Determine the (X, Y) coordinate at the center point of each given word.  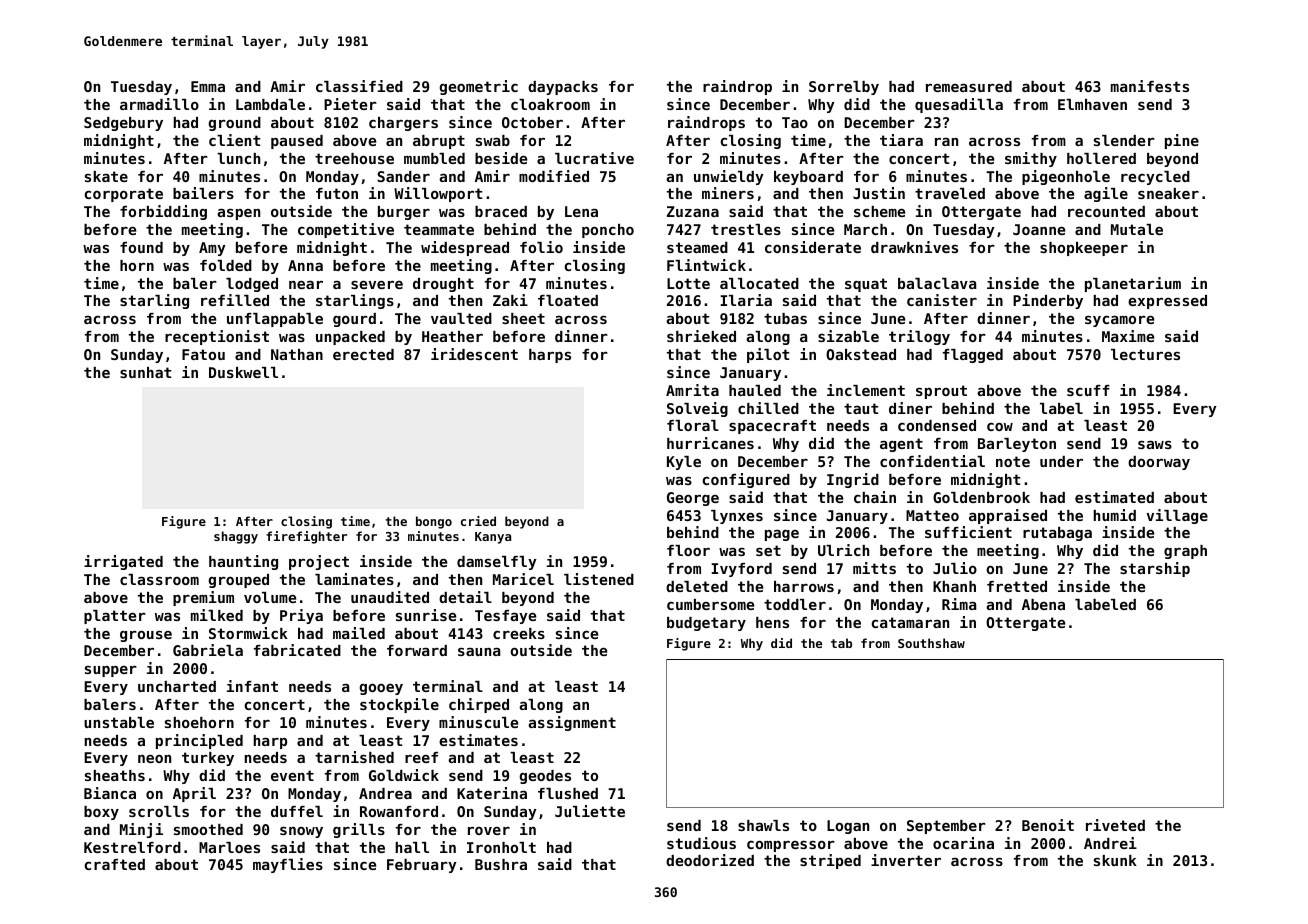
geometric (479, 87)
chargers (403, 124)
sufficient (968, 532)
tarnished (354, 757)
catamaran (910, 622)
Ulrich (843, 550)
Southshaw (931, 643)
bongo (434, 522)
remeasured (969, 86)
